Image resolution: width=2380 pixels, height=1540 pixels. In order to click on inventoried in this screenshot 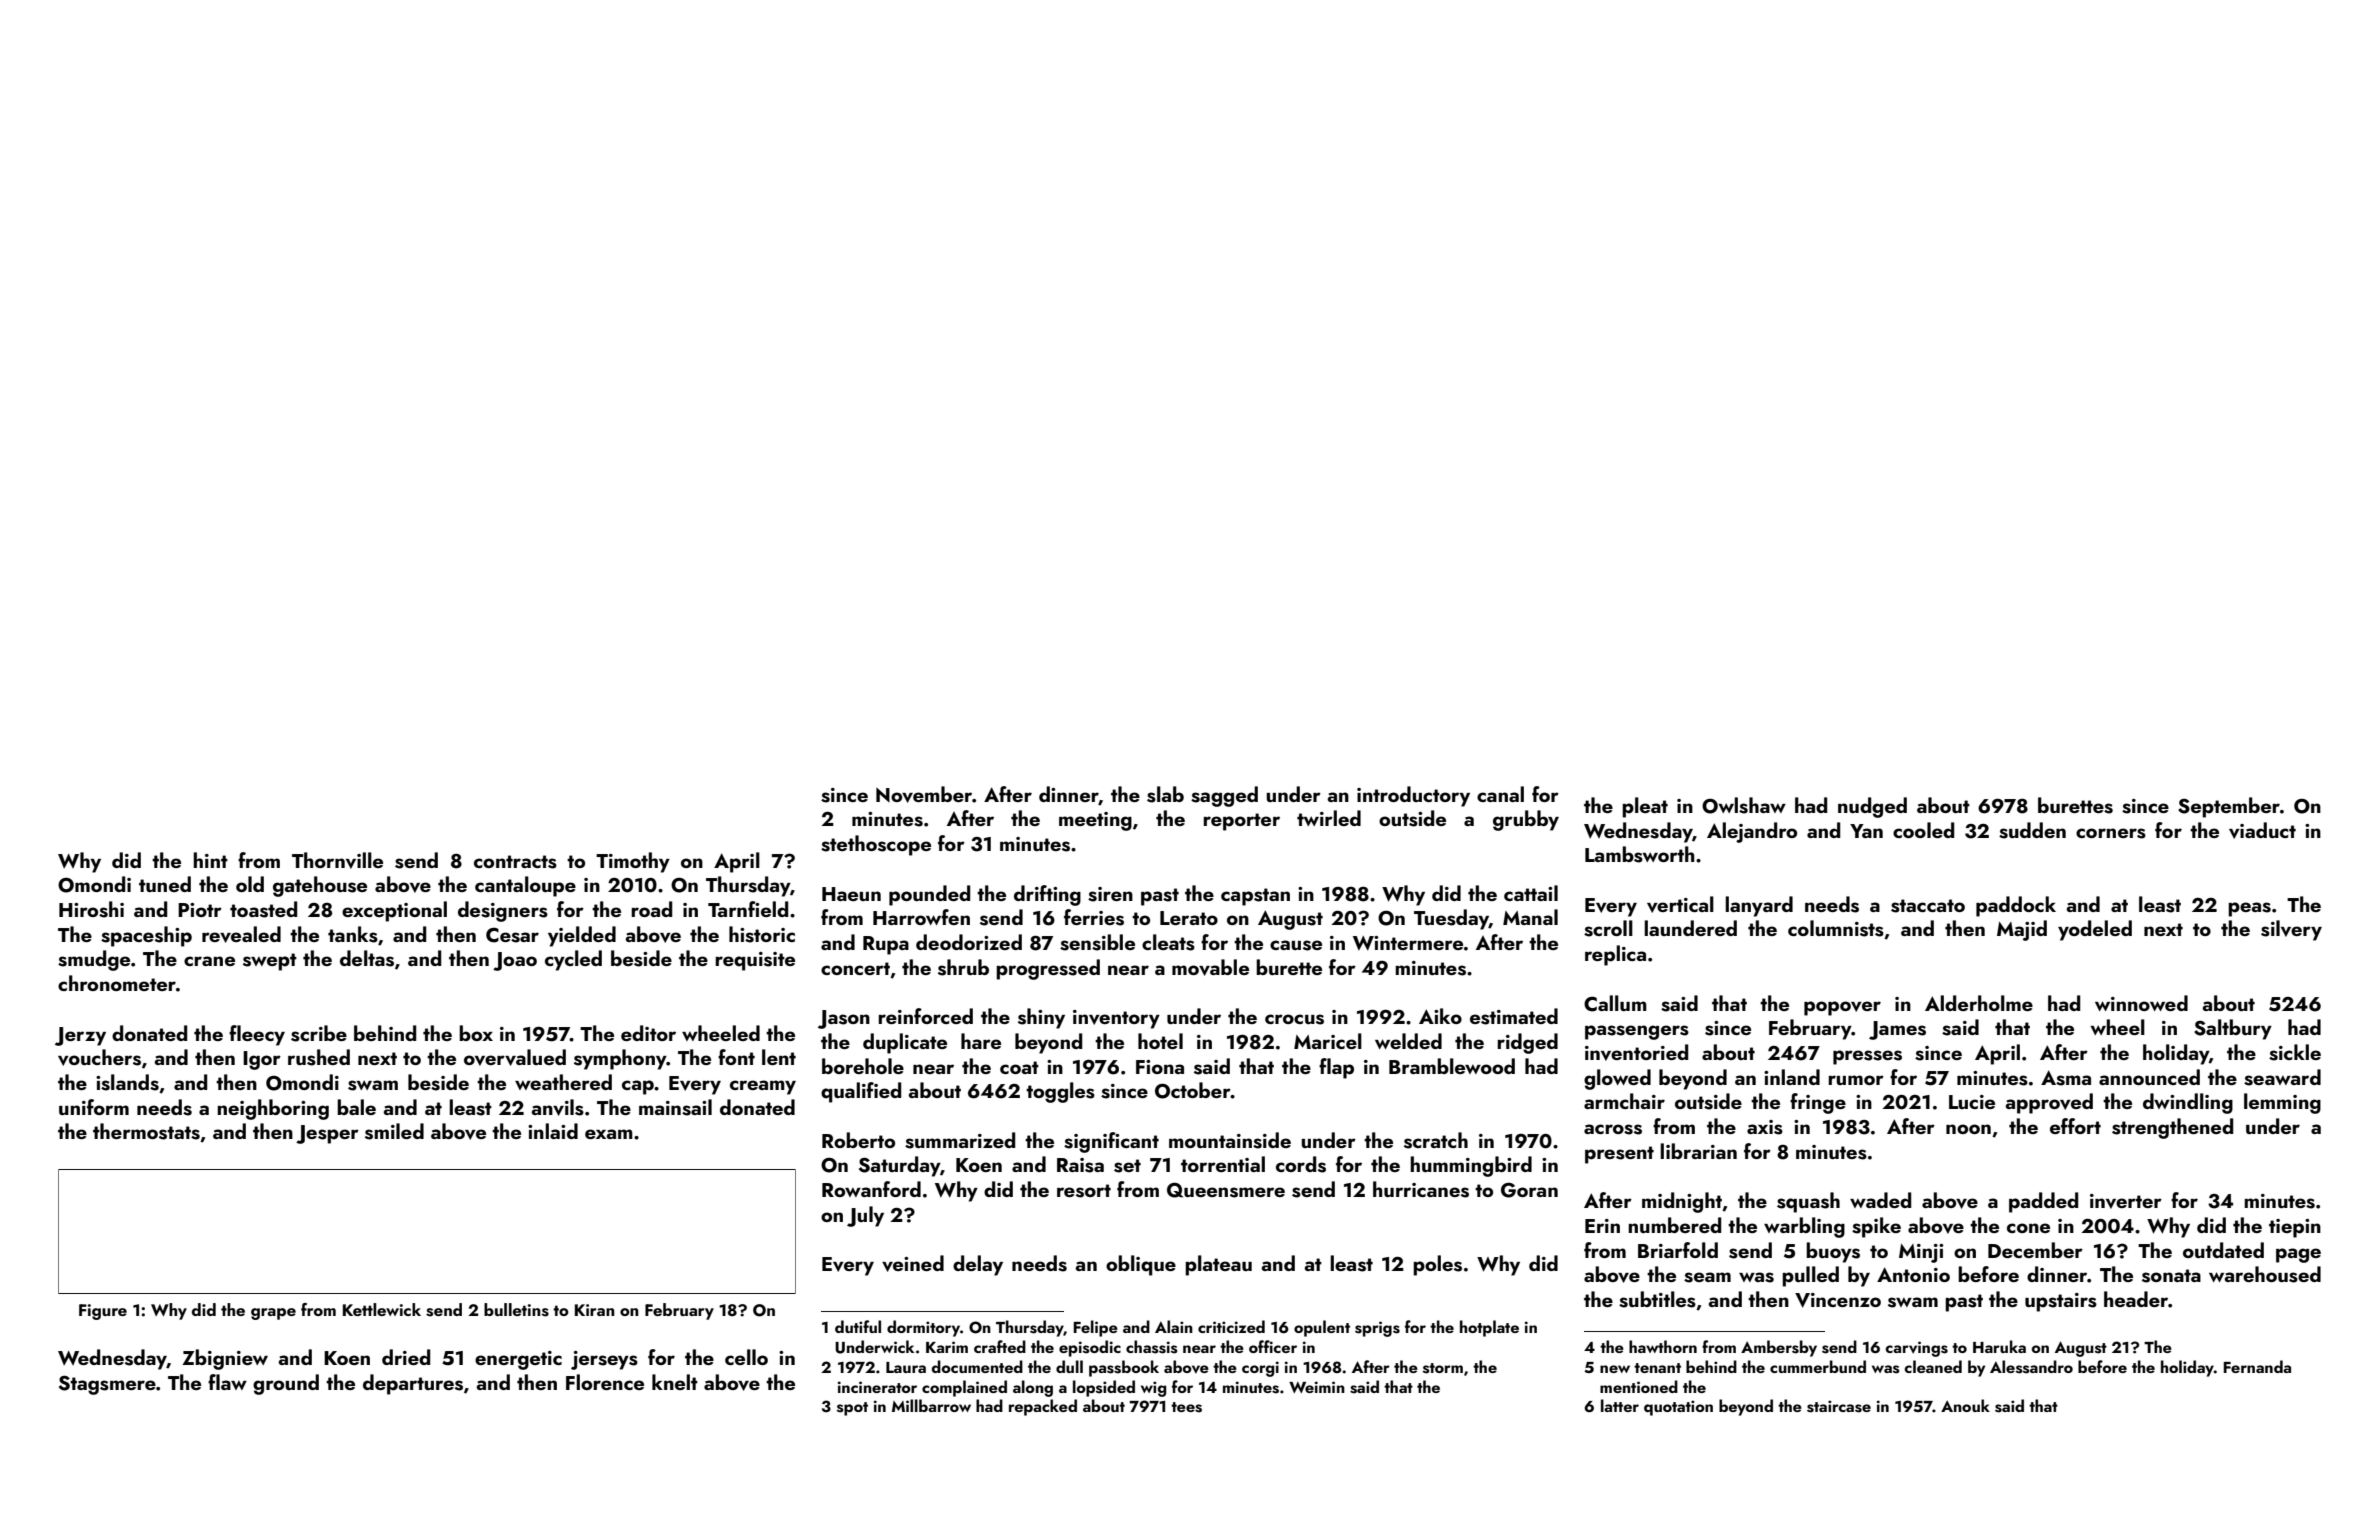, I will do `click(1636, 1052)`.
